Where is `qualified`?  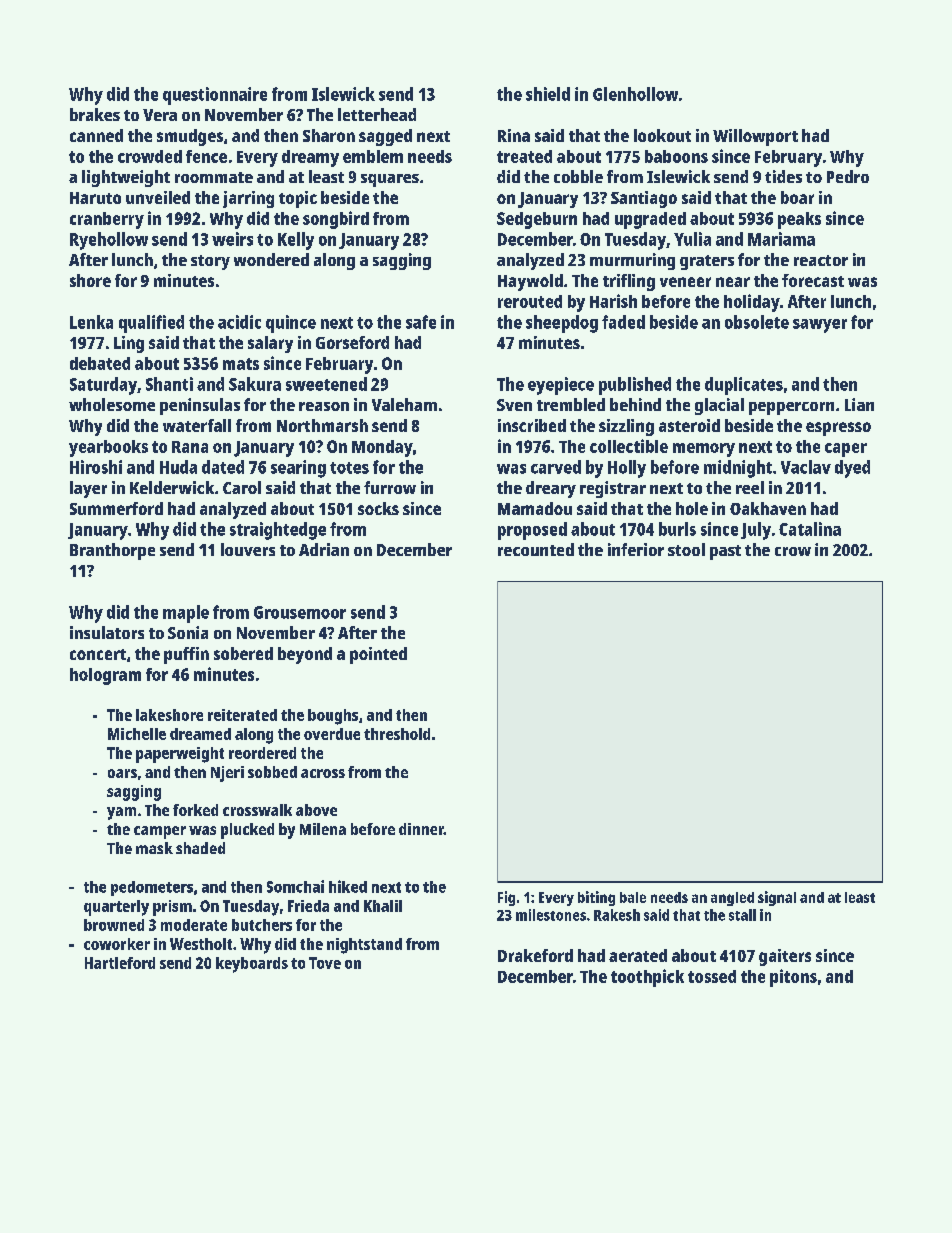 qualified is located at coordinates (151, 324).
